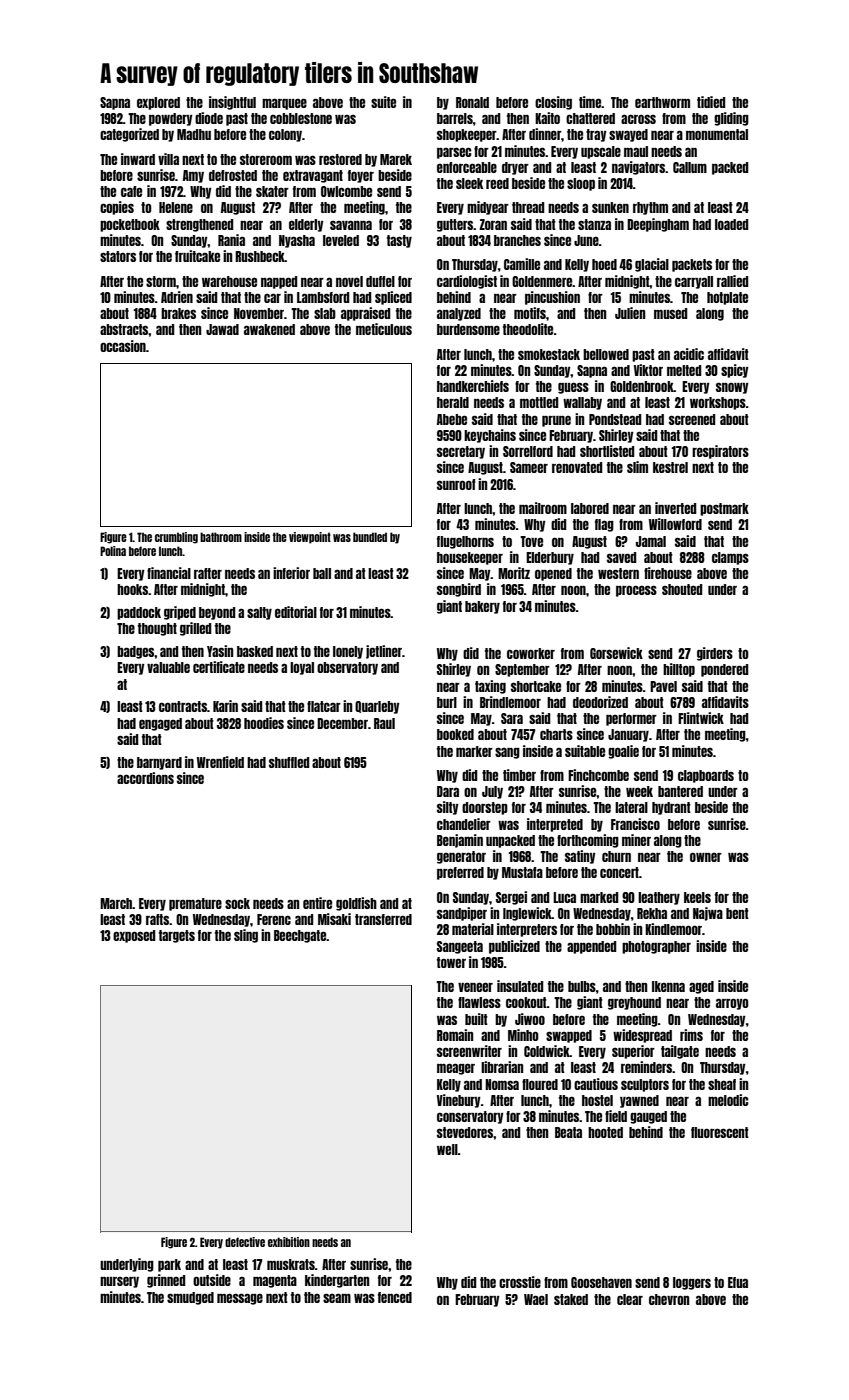  Describe the element at coordinates (119, 1282) in the document. I see `nursery` at that location.
